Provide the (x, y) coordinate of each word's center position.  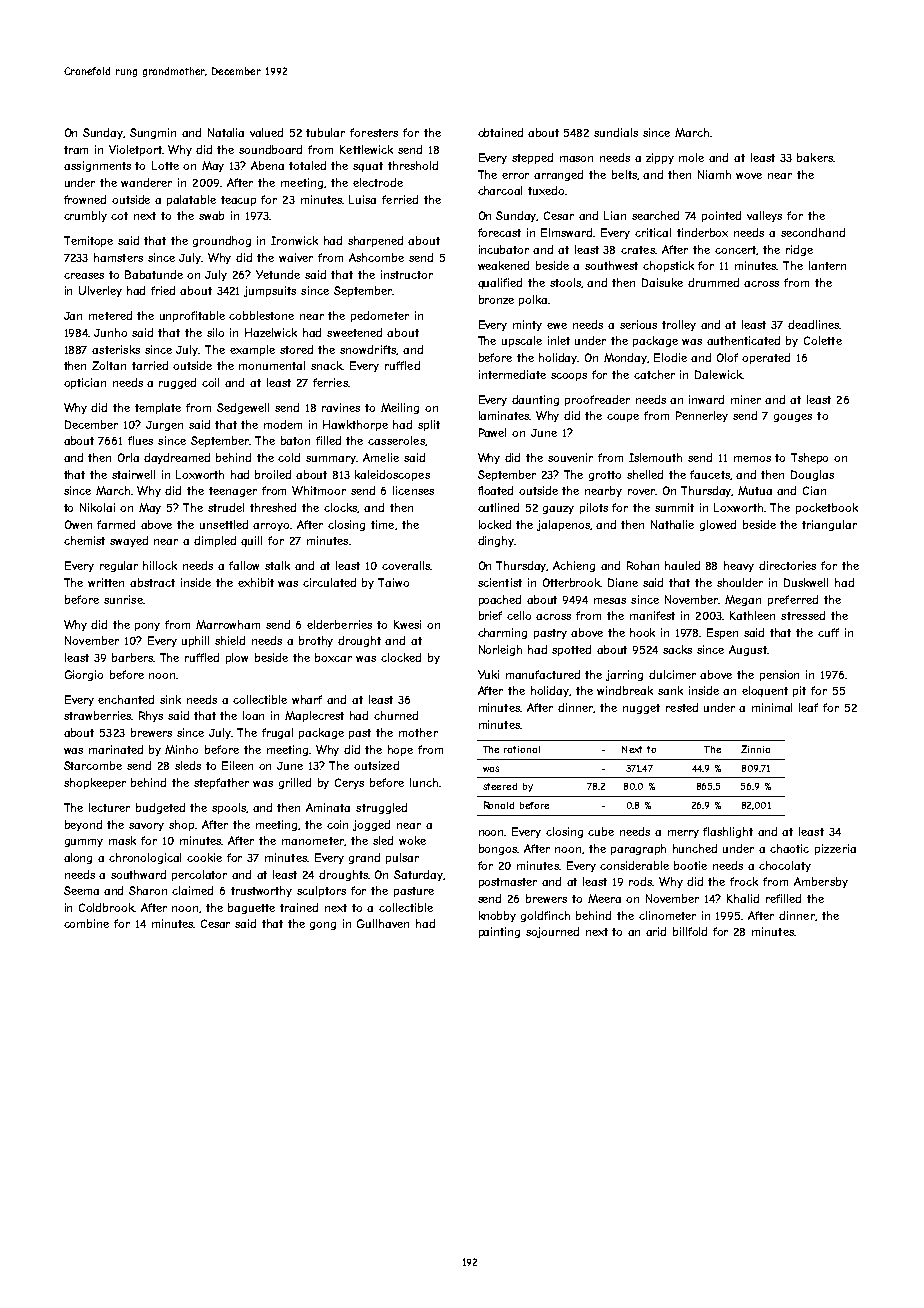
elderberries (339, 624)
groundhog (222, 241)
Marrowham (228, 624)
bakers (815, 157)
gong (323, 926)
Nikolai (97, 507)
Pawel (492, 432)
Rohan (643, 565)
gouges (793, 418)
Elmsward (566, 232)
